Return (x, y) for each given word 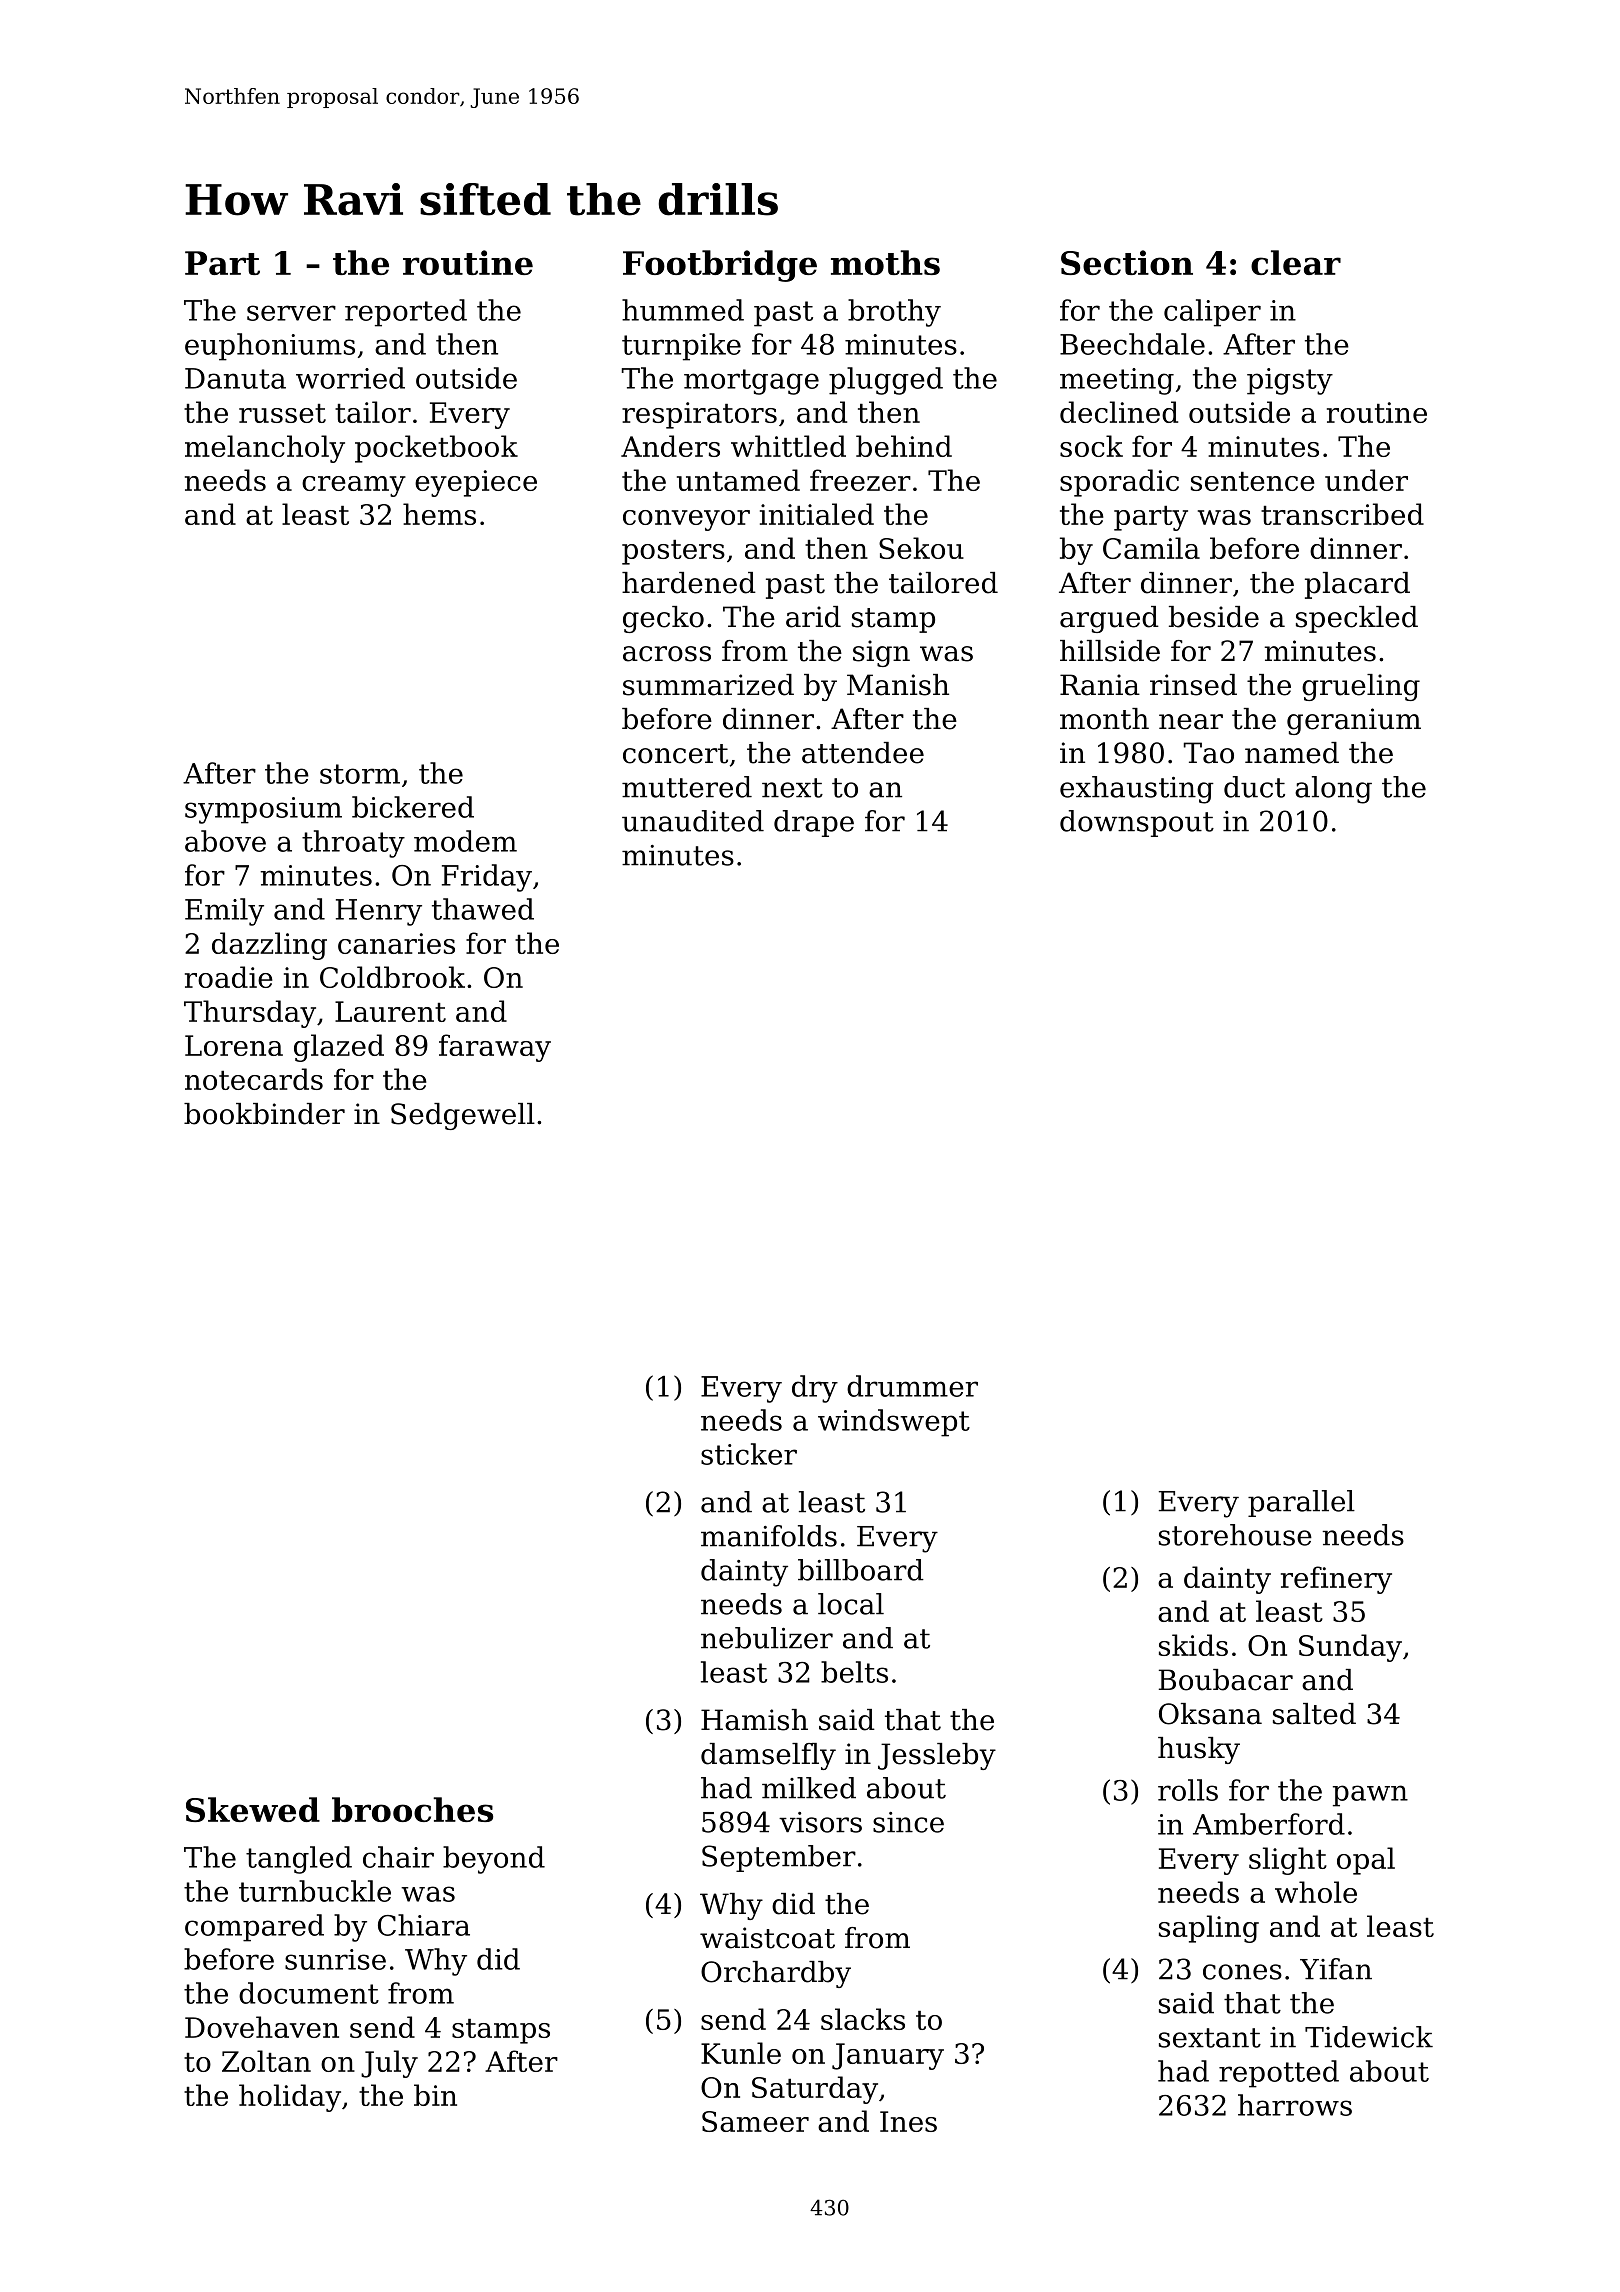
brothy (894, 313)
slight (1288, 1861)
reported (406, 313)
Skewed (253, 1809)
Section (1127, 262)
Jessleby (937, 1756)
